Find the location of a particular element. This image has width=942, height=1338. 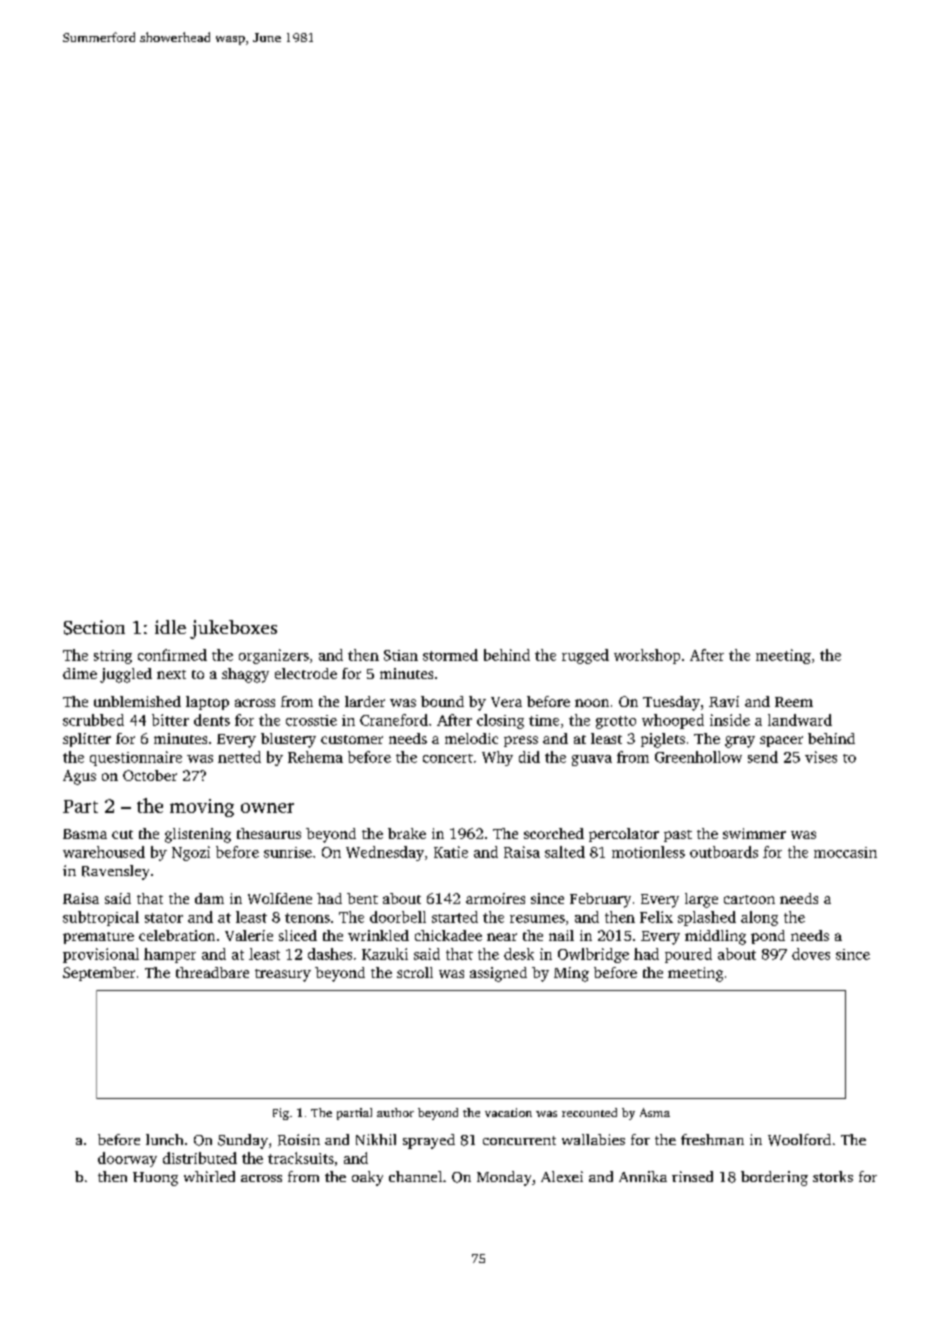

hamper is located at coordinates (170, 955).
